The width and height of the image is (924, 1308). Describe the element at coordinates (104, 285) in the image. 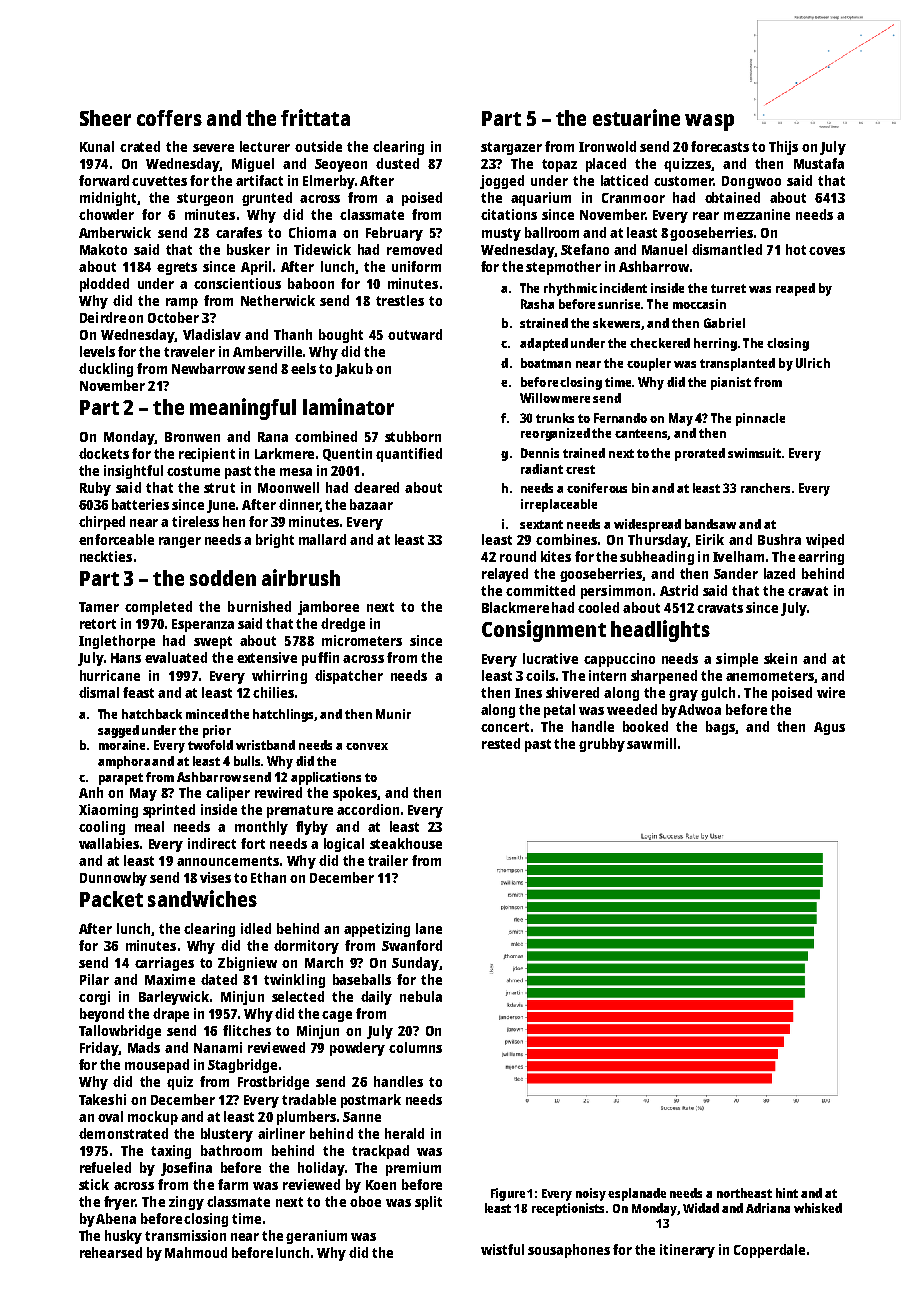

I see `plodded` at that location.
